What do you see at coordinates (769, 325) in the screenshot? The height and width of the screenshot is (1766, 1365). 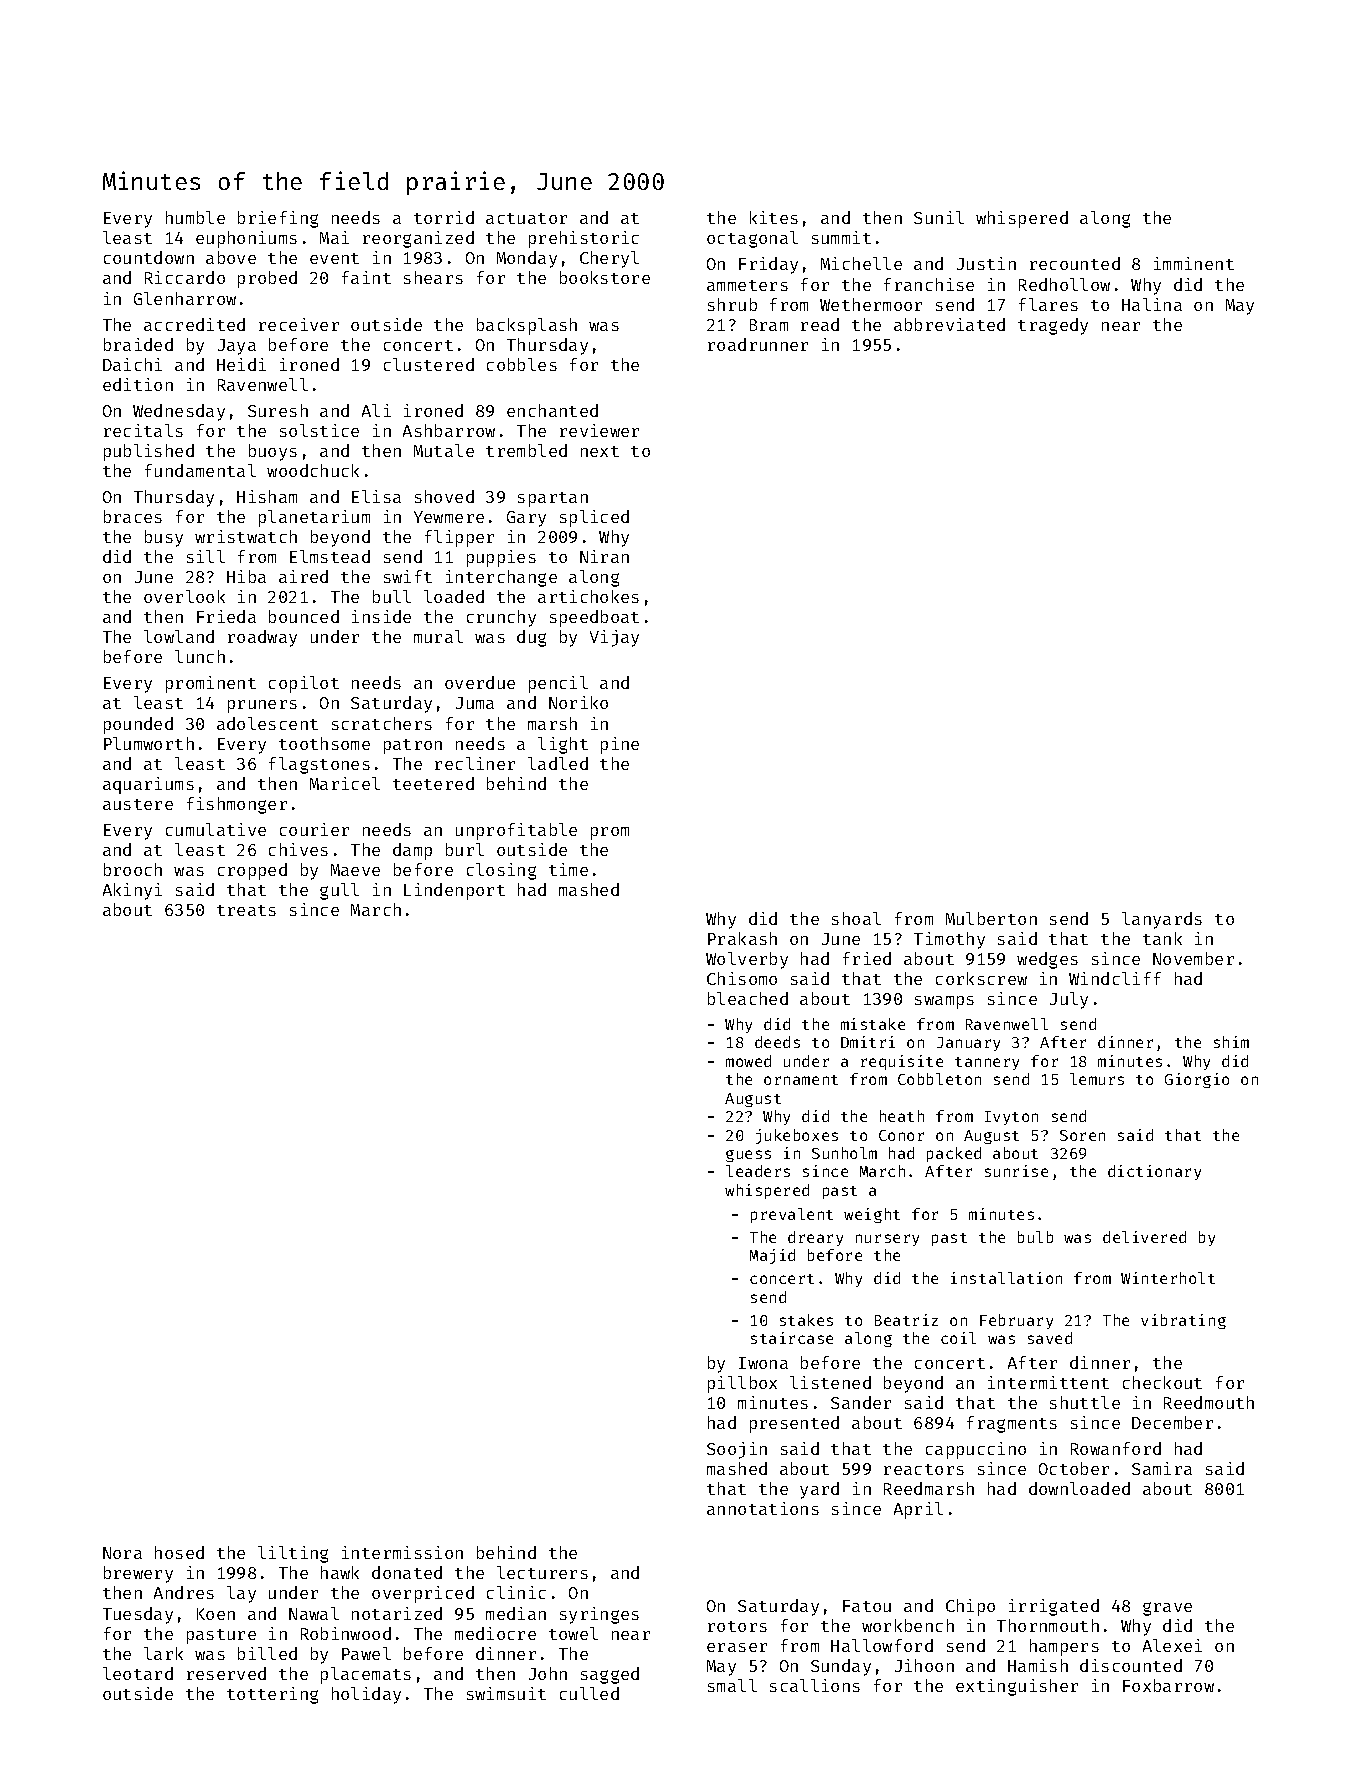 I see `Bram` at bounding box center [769, 325].
